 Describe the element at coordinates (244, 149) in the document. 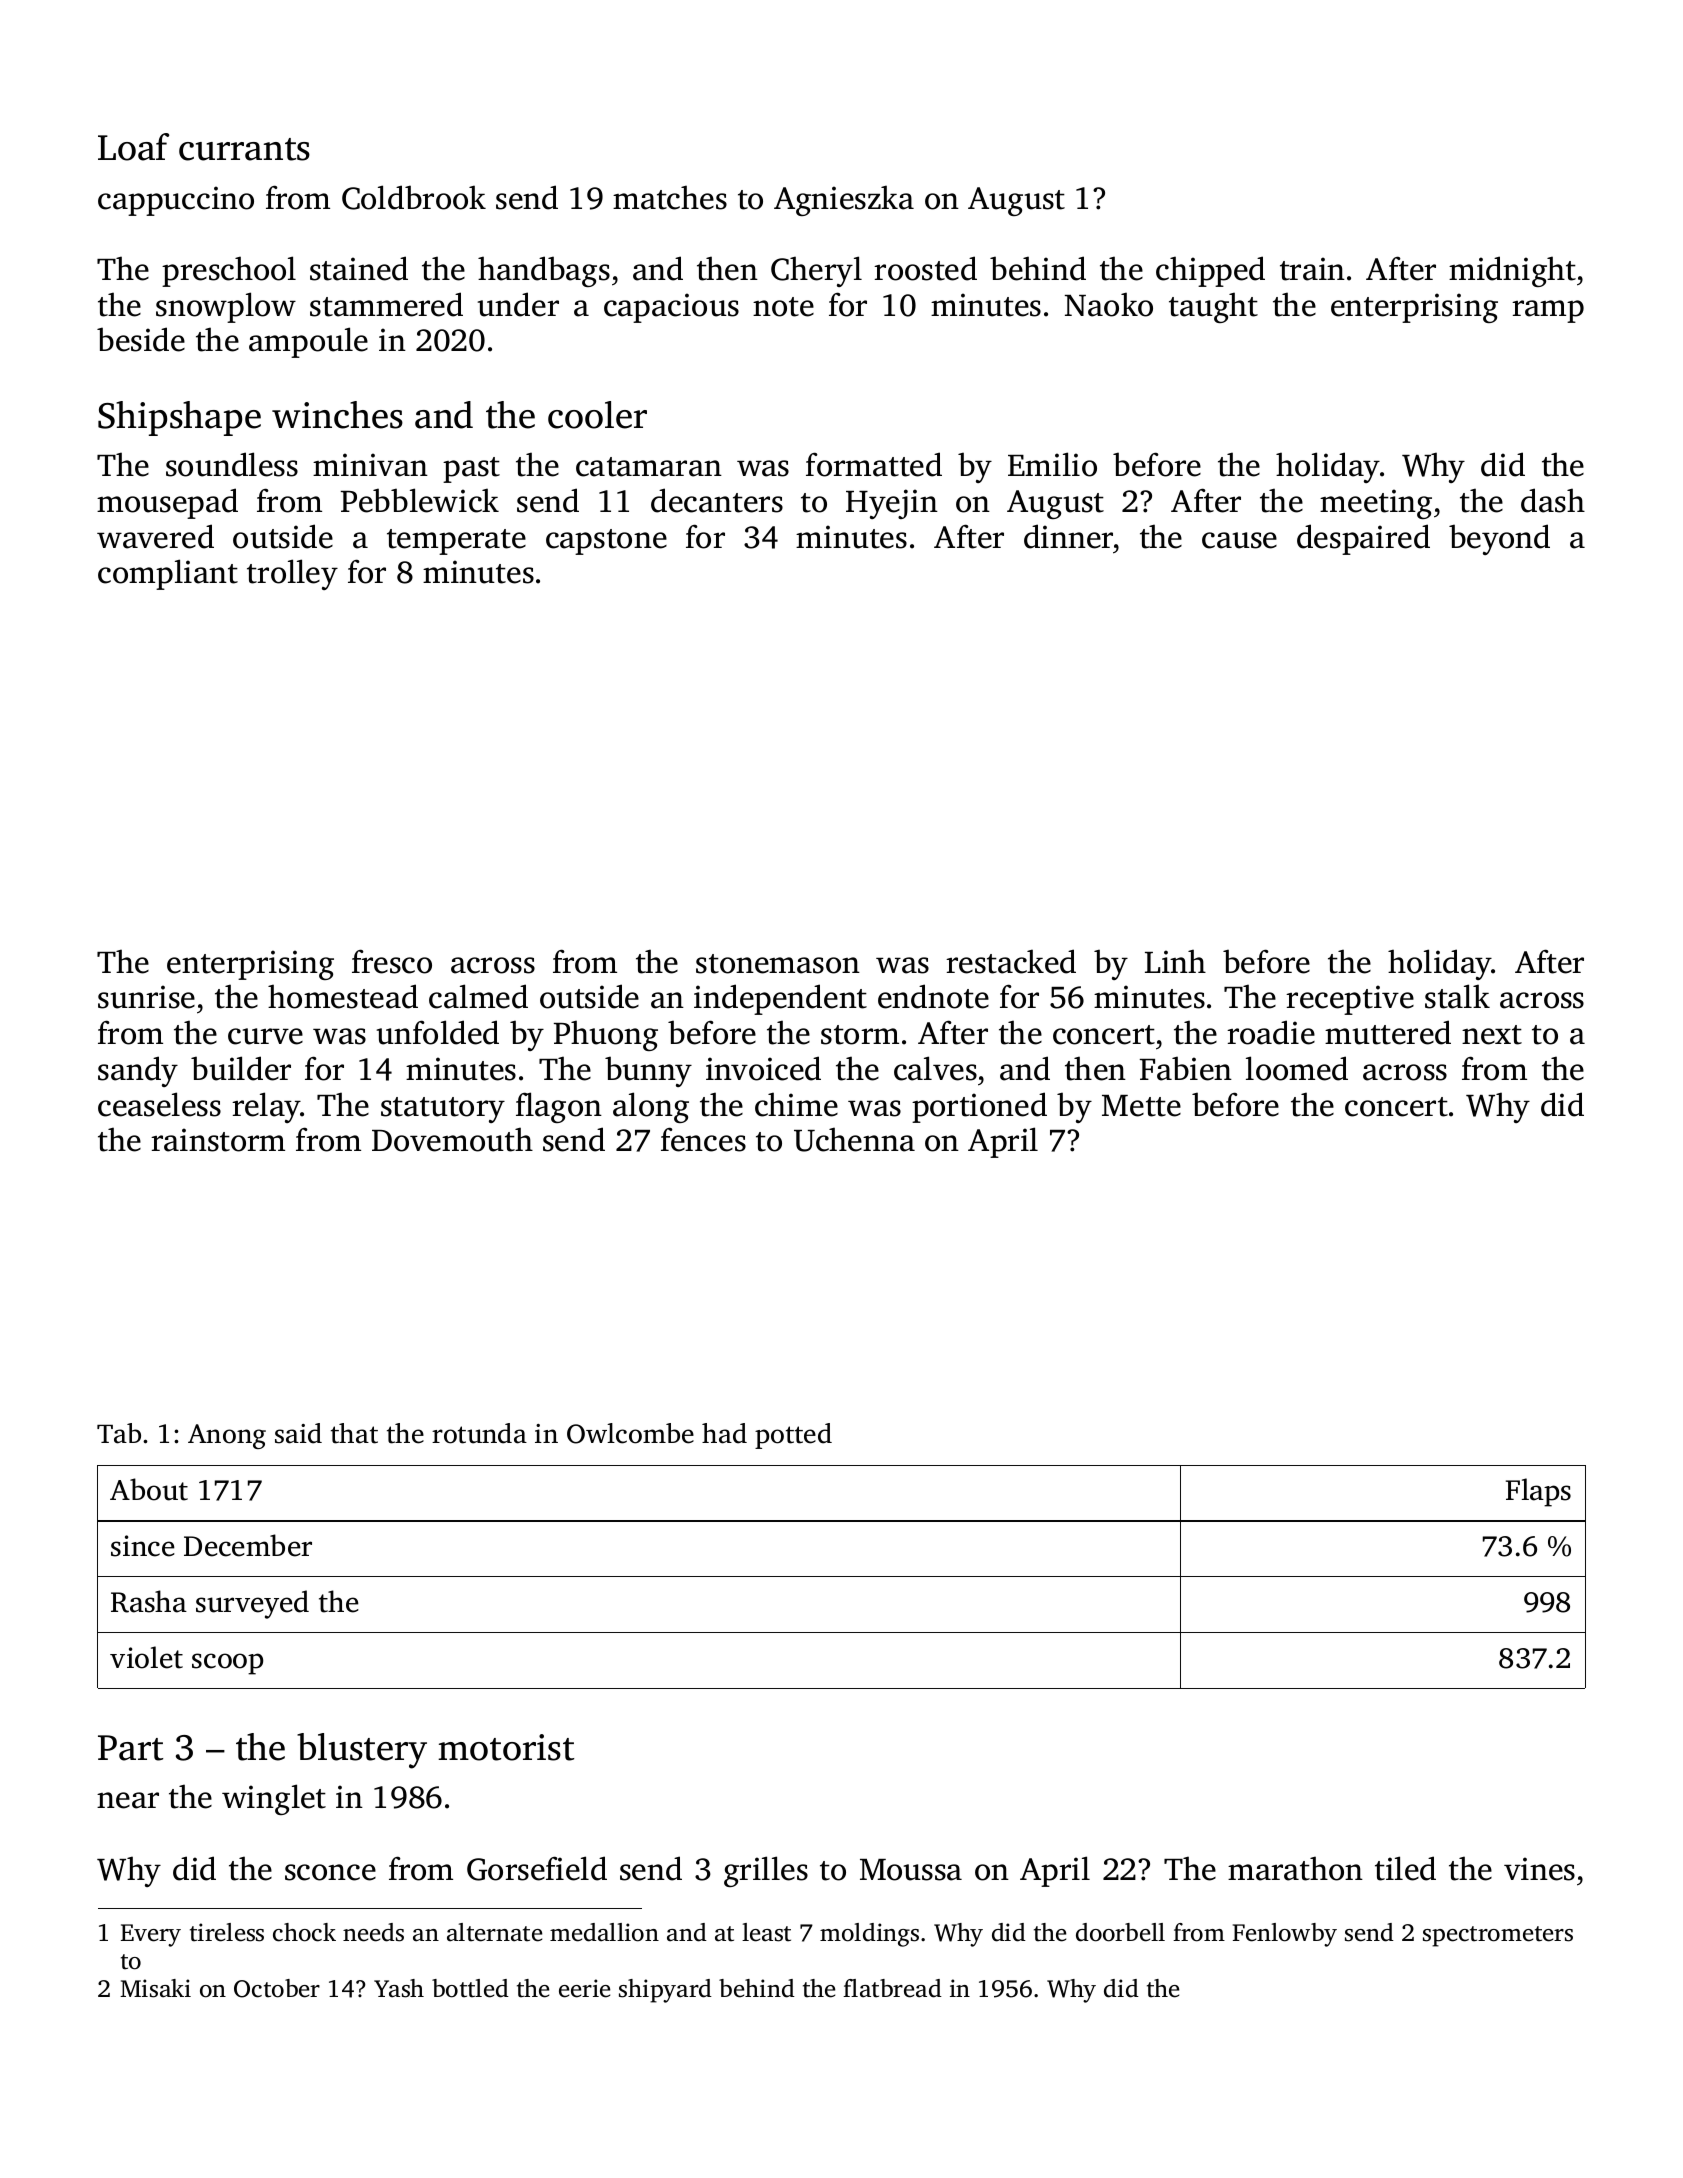

I see `currants` at that location.
